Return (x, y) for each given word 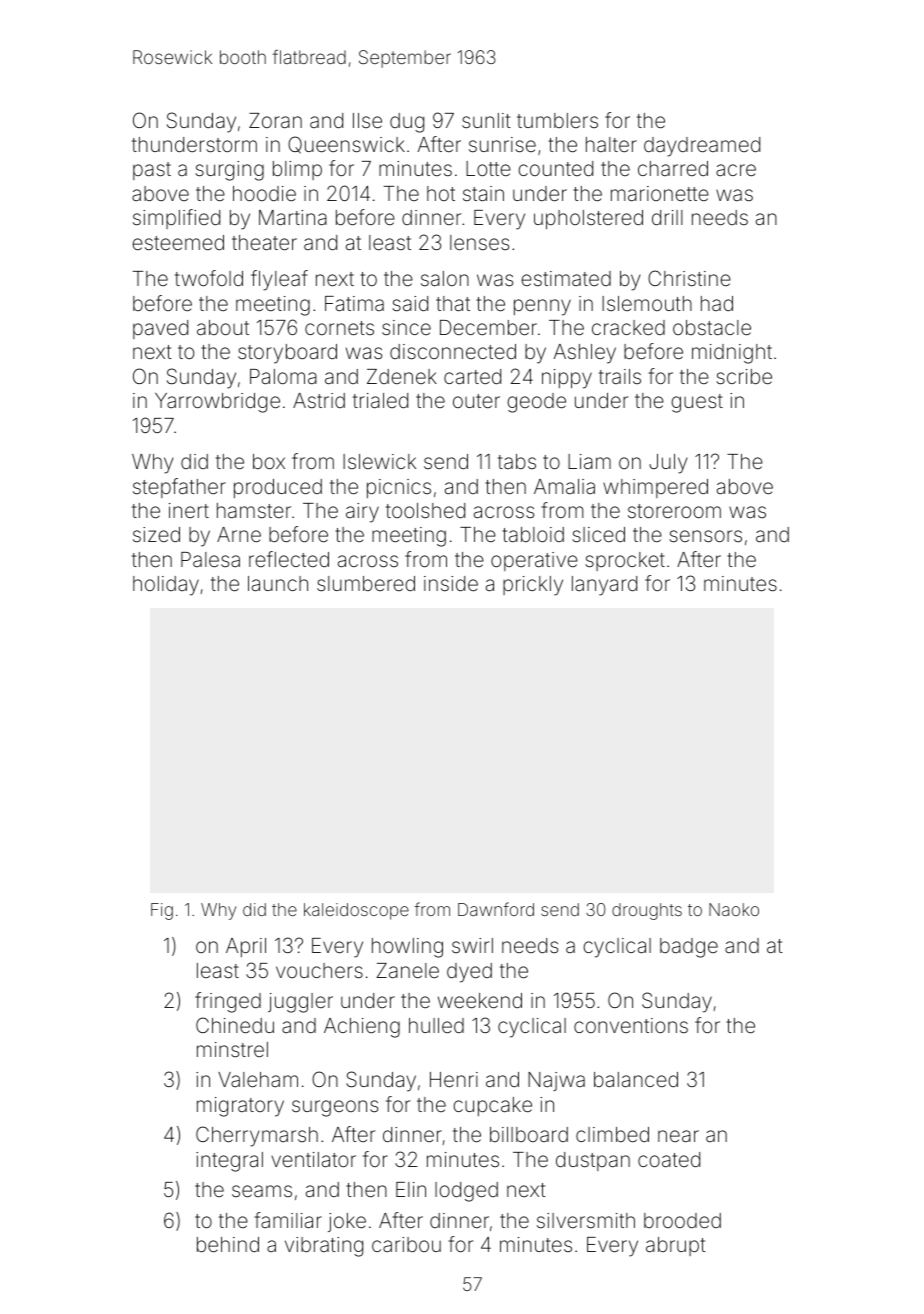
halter (611, 144)
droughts (647, 911)
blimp (297, 170)
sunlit (486, 120)
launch (278, 583)
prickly (533, 586)
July (668, 464)
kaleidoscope (356, 911)
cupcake (492, 1106)
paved (160, 329)
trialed (380, 400)
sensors (705, 536)
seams (262, 1191)
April (246, 947)
